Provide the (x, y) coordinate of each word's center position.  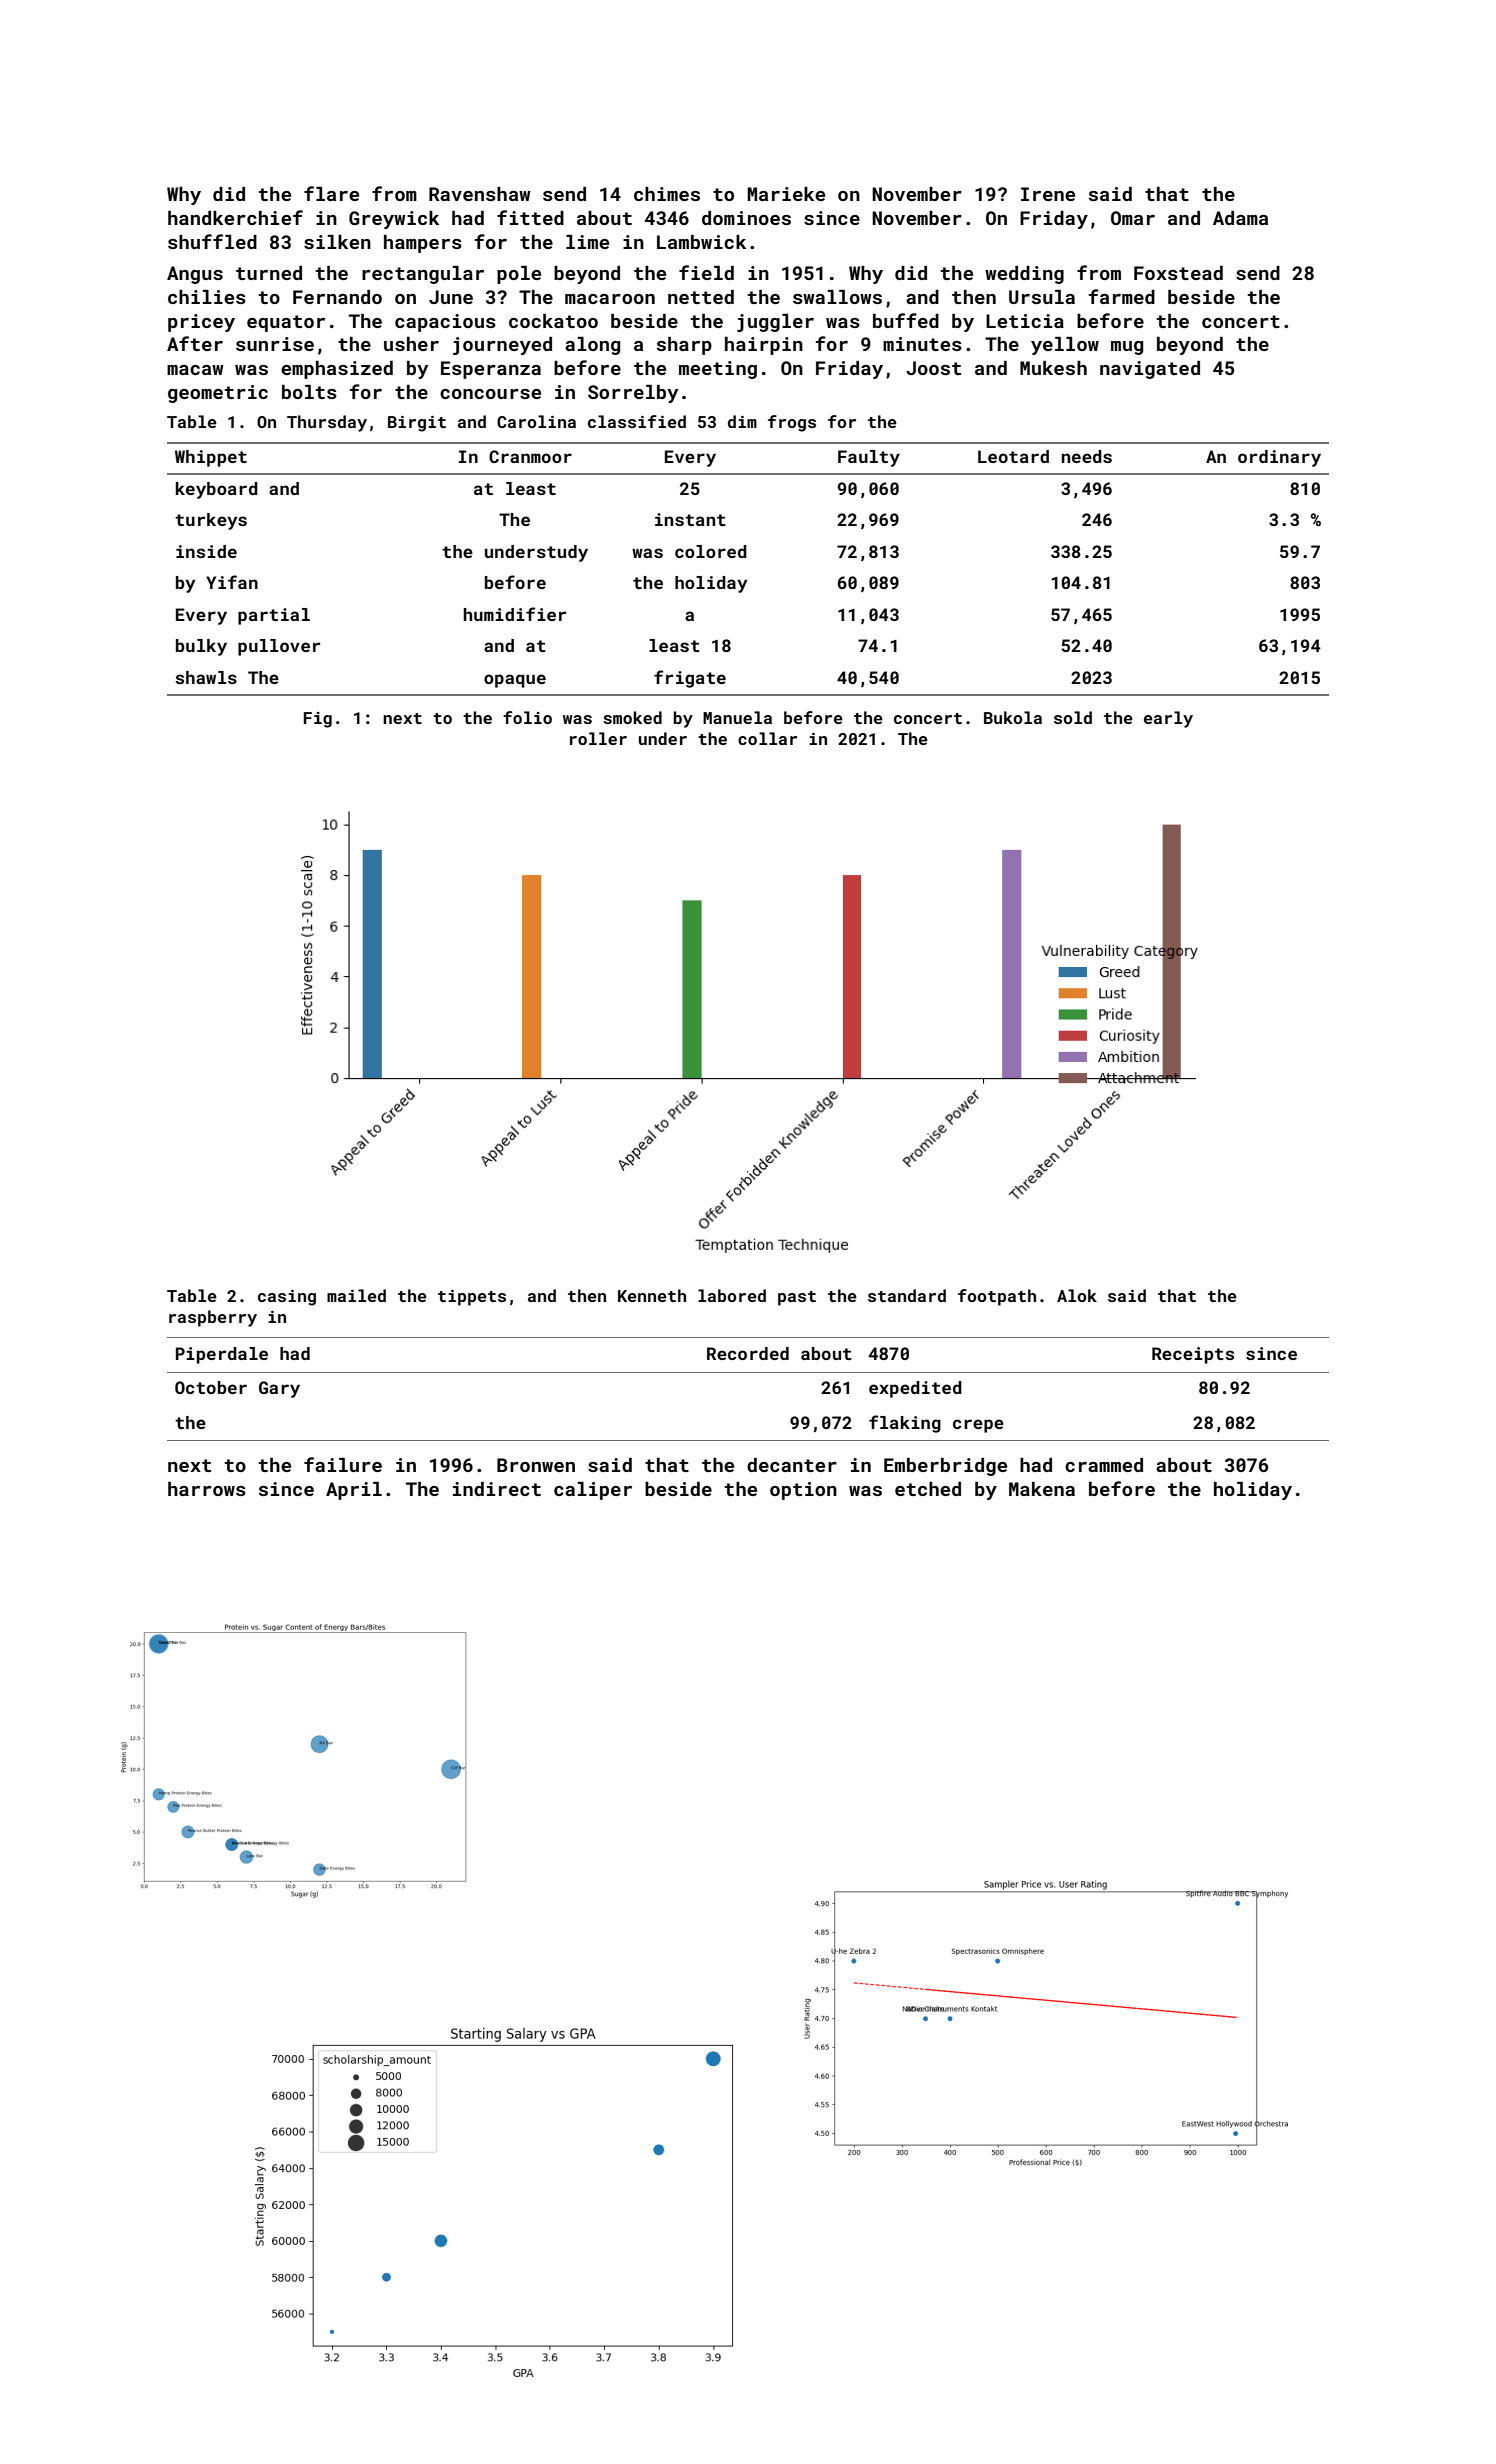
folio (527, 717)
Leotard (1013, 456)
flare (331, 193)
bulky (201, 647)
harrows (207, 1489)
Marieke (786, 194)
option (803, 1491)
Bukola (1013, 717)
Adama (1240, 218)
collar (767, 738)
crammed (1104, 1465)
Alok (1077, 1295)
